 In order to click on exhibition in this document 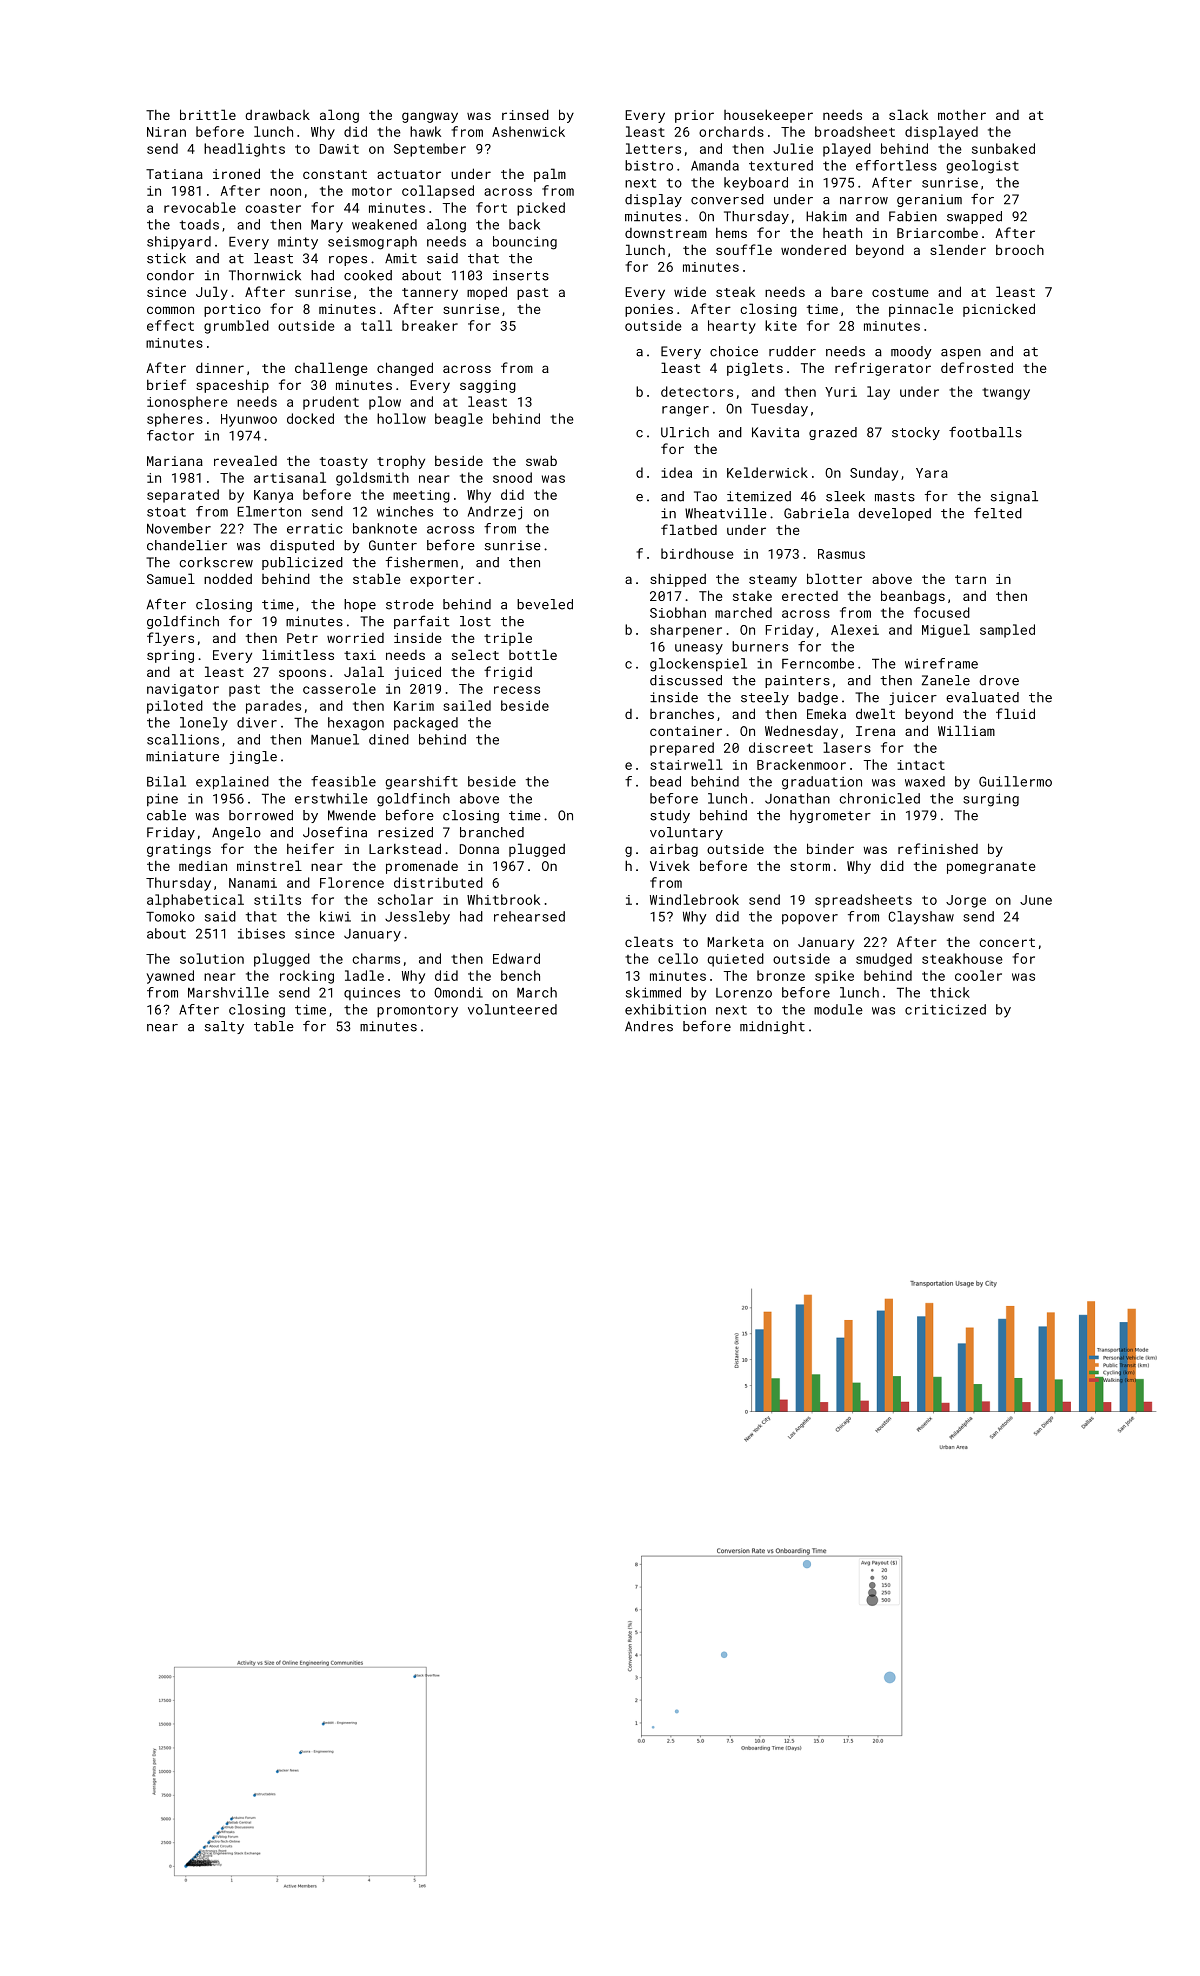, I will do `click(665, 1009)`.
